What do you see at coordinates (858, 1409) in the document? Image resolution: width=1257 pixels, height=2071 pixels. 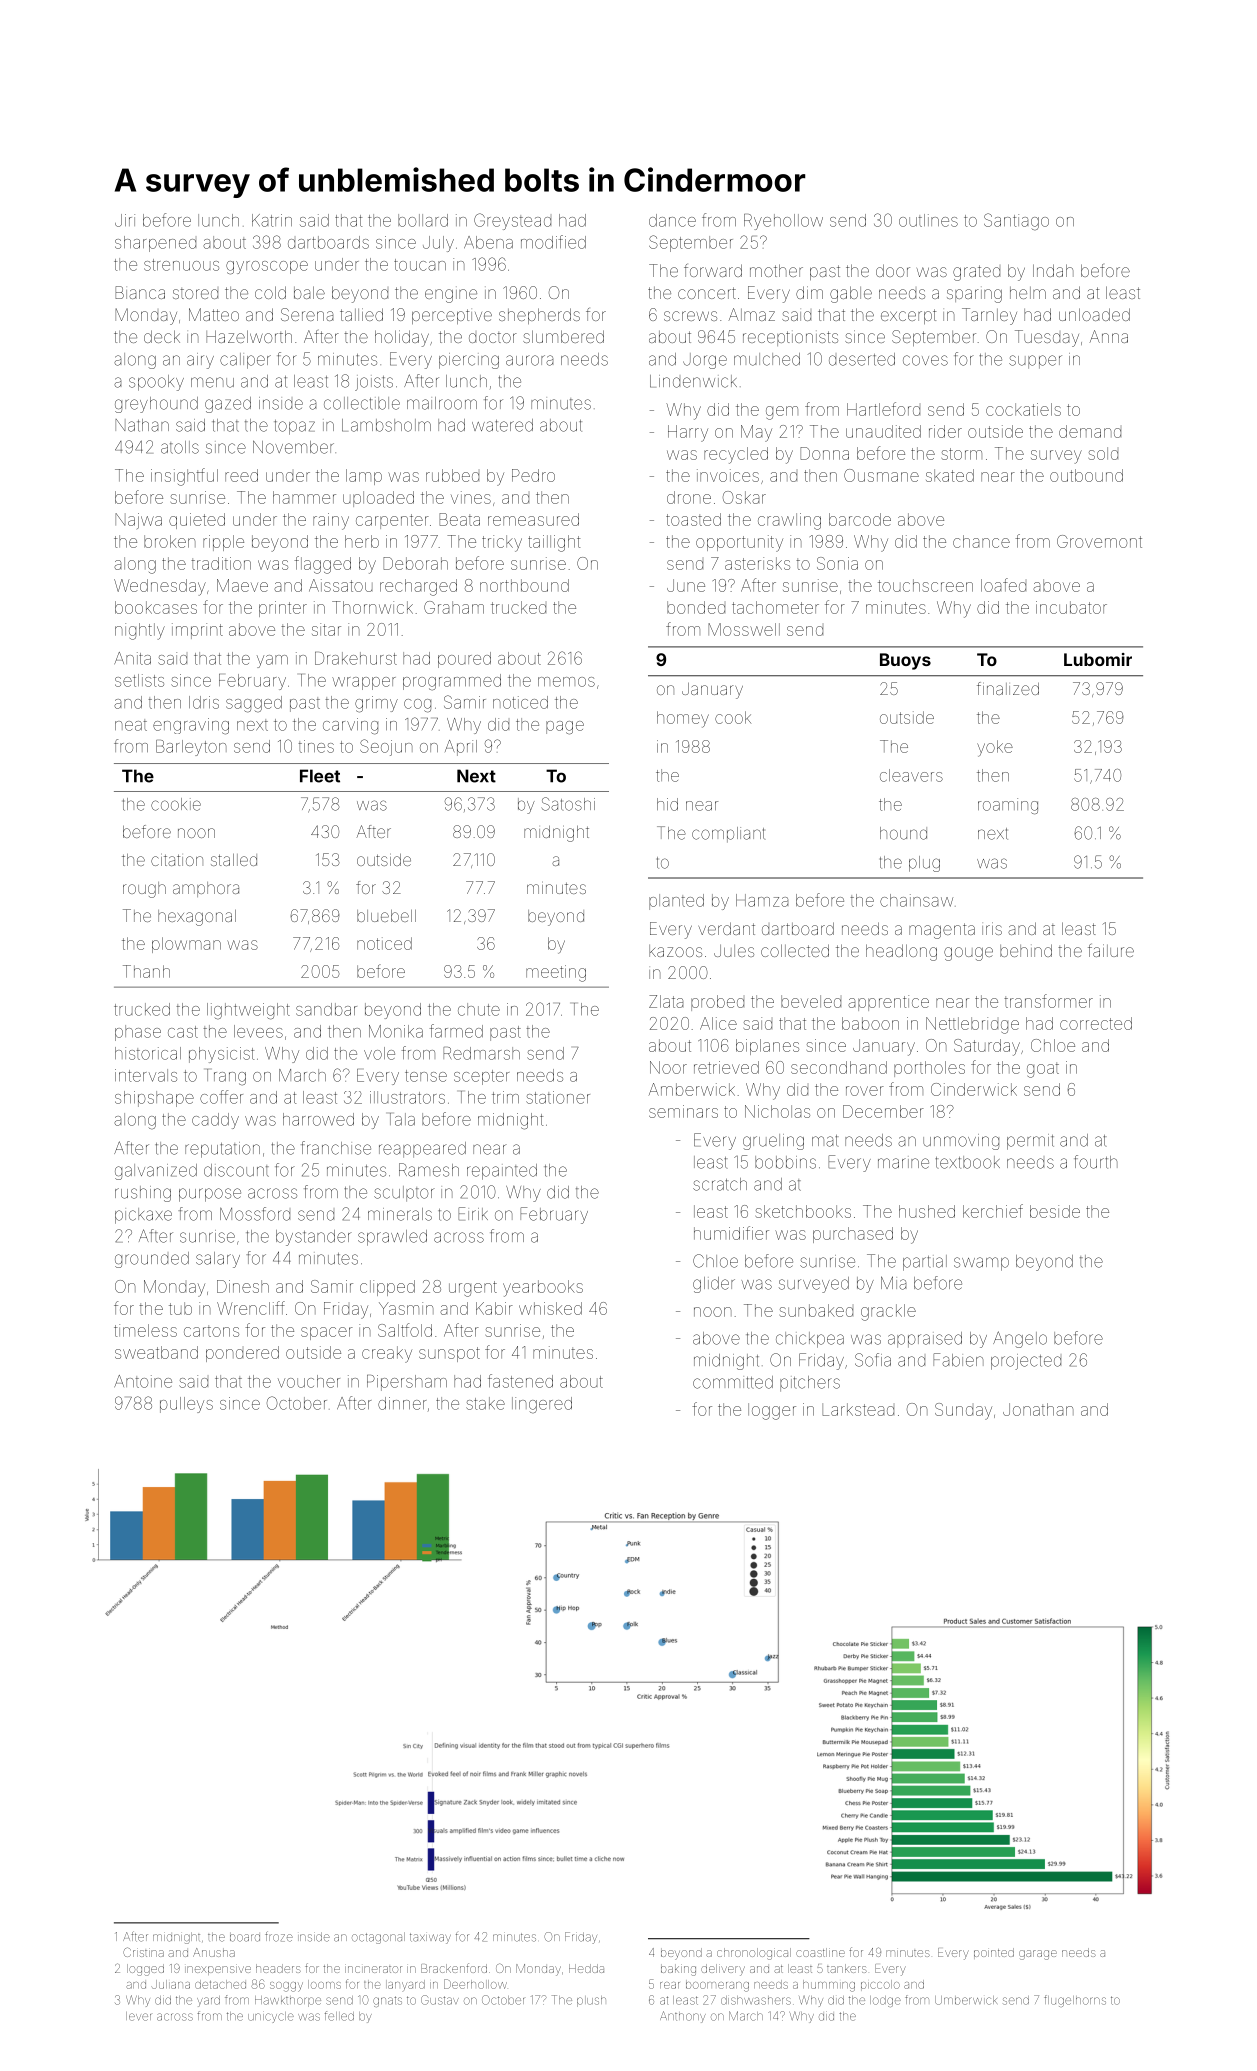 I see `Larkstead` at bounding box center [858, 1409].
